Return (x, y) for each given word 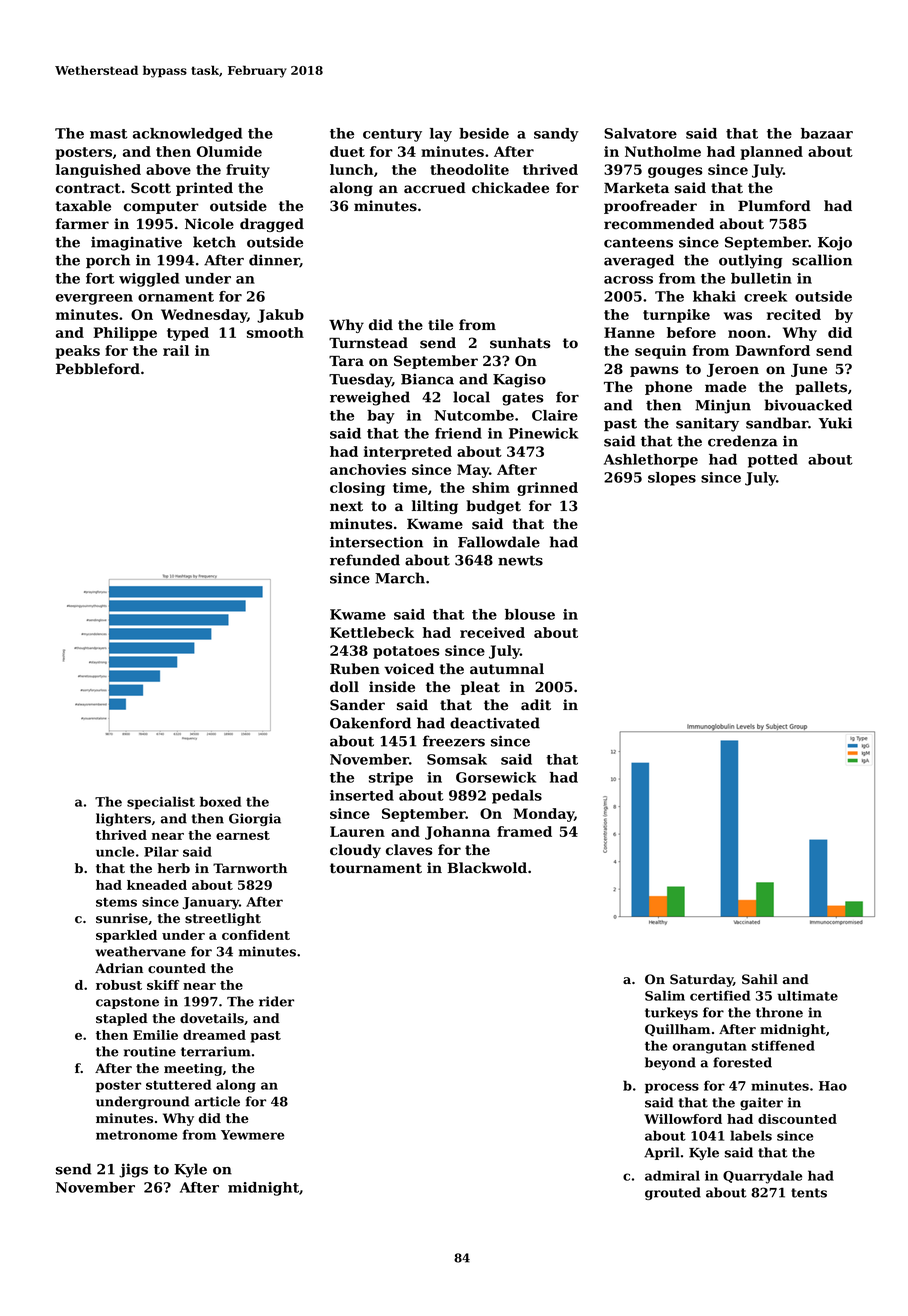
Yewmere (252, 1135)
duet (347, 151)
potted (773, 461)
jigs (133, 1170)
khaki (714, 296)
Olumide (229, 151)
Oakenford (370, 723)
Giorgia (255, 819)
